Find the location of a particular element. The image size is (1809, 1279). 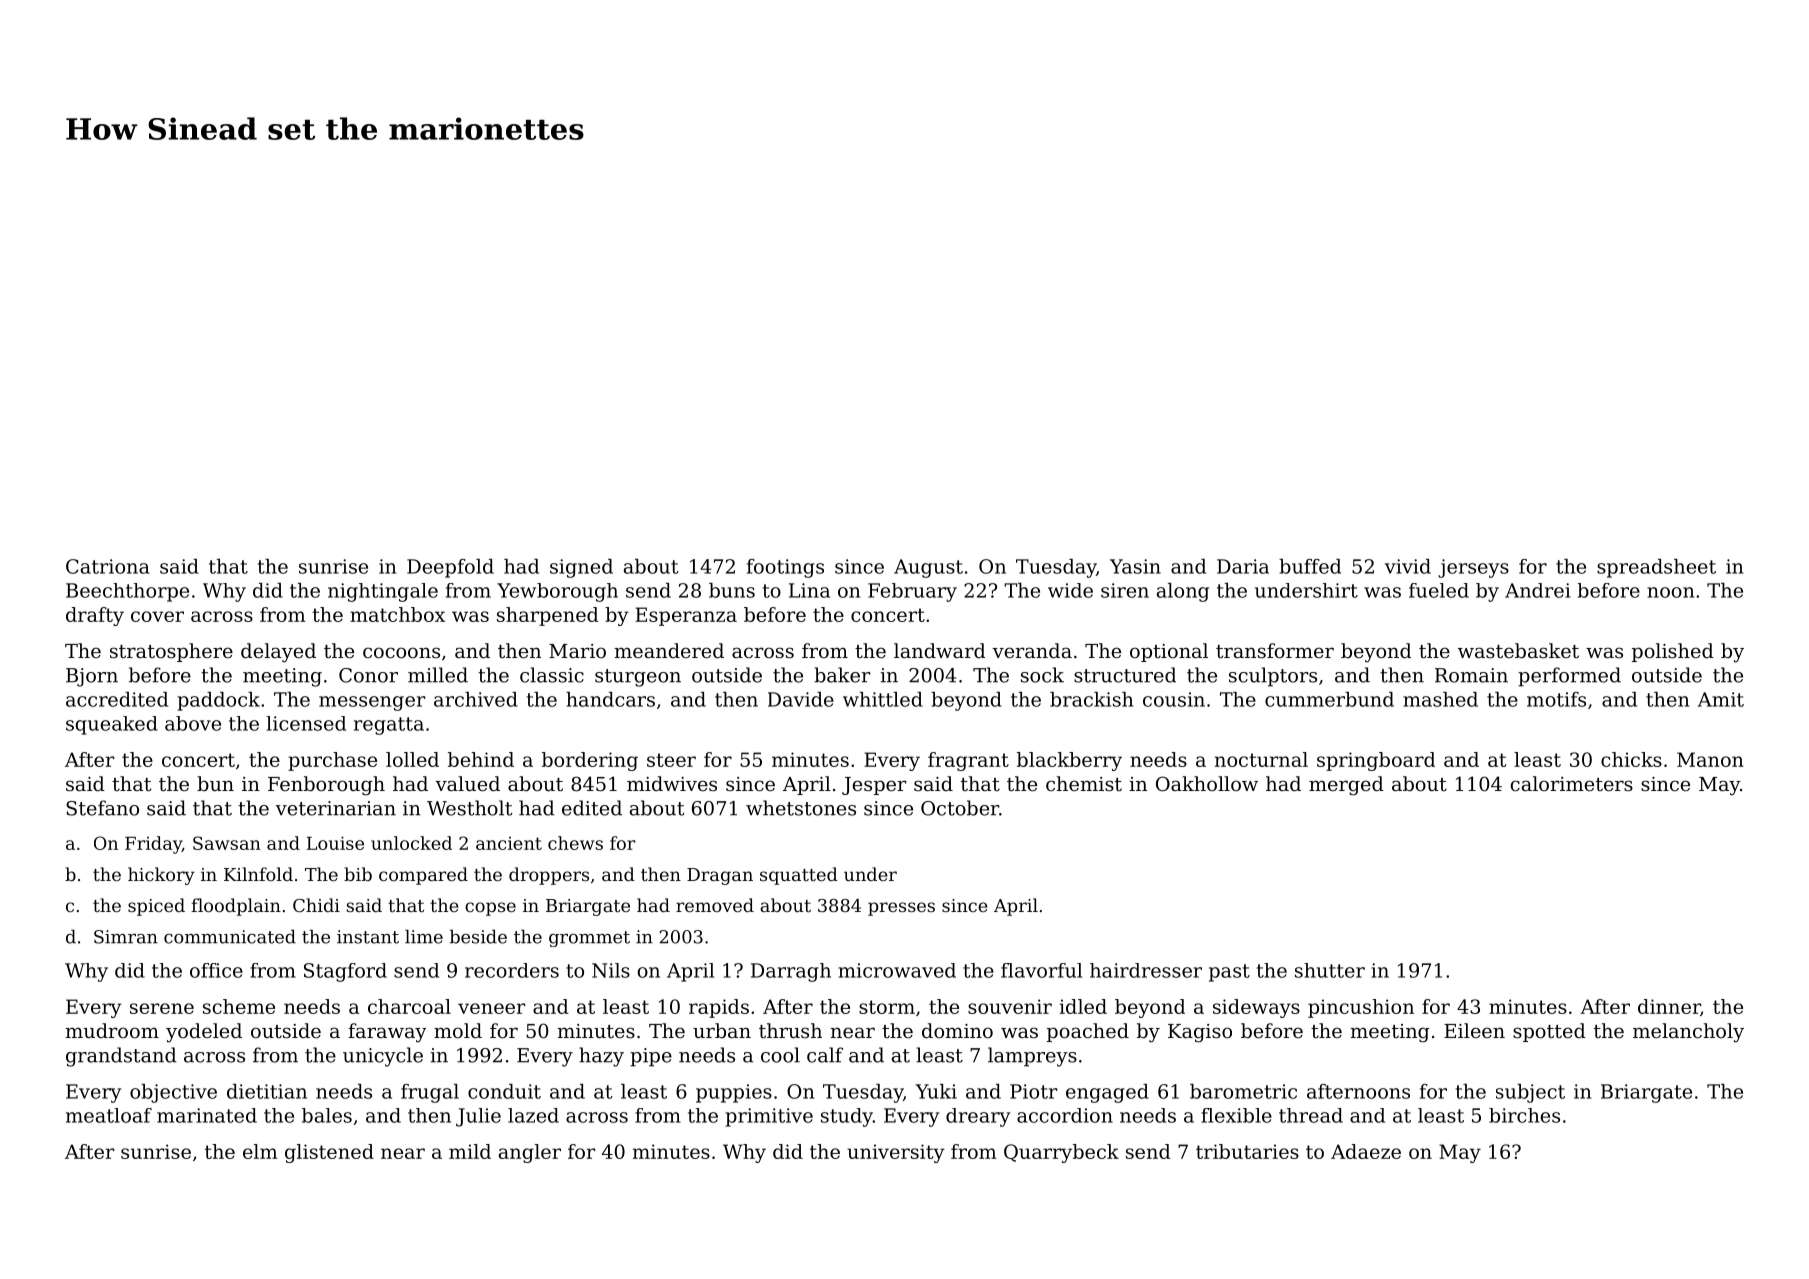

squatted is located at coordinates (799, 876).
